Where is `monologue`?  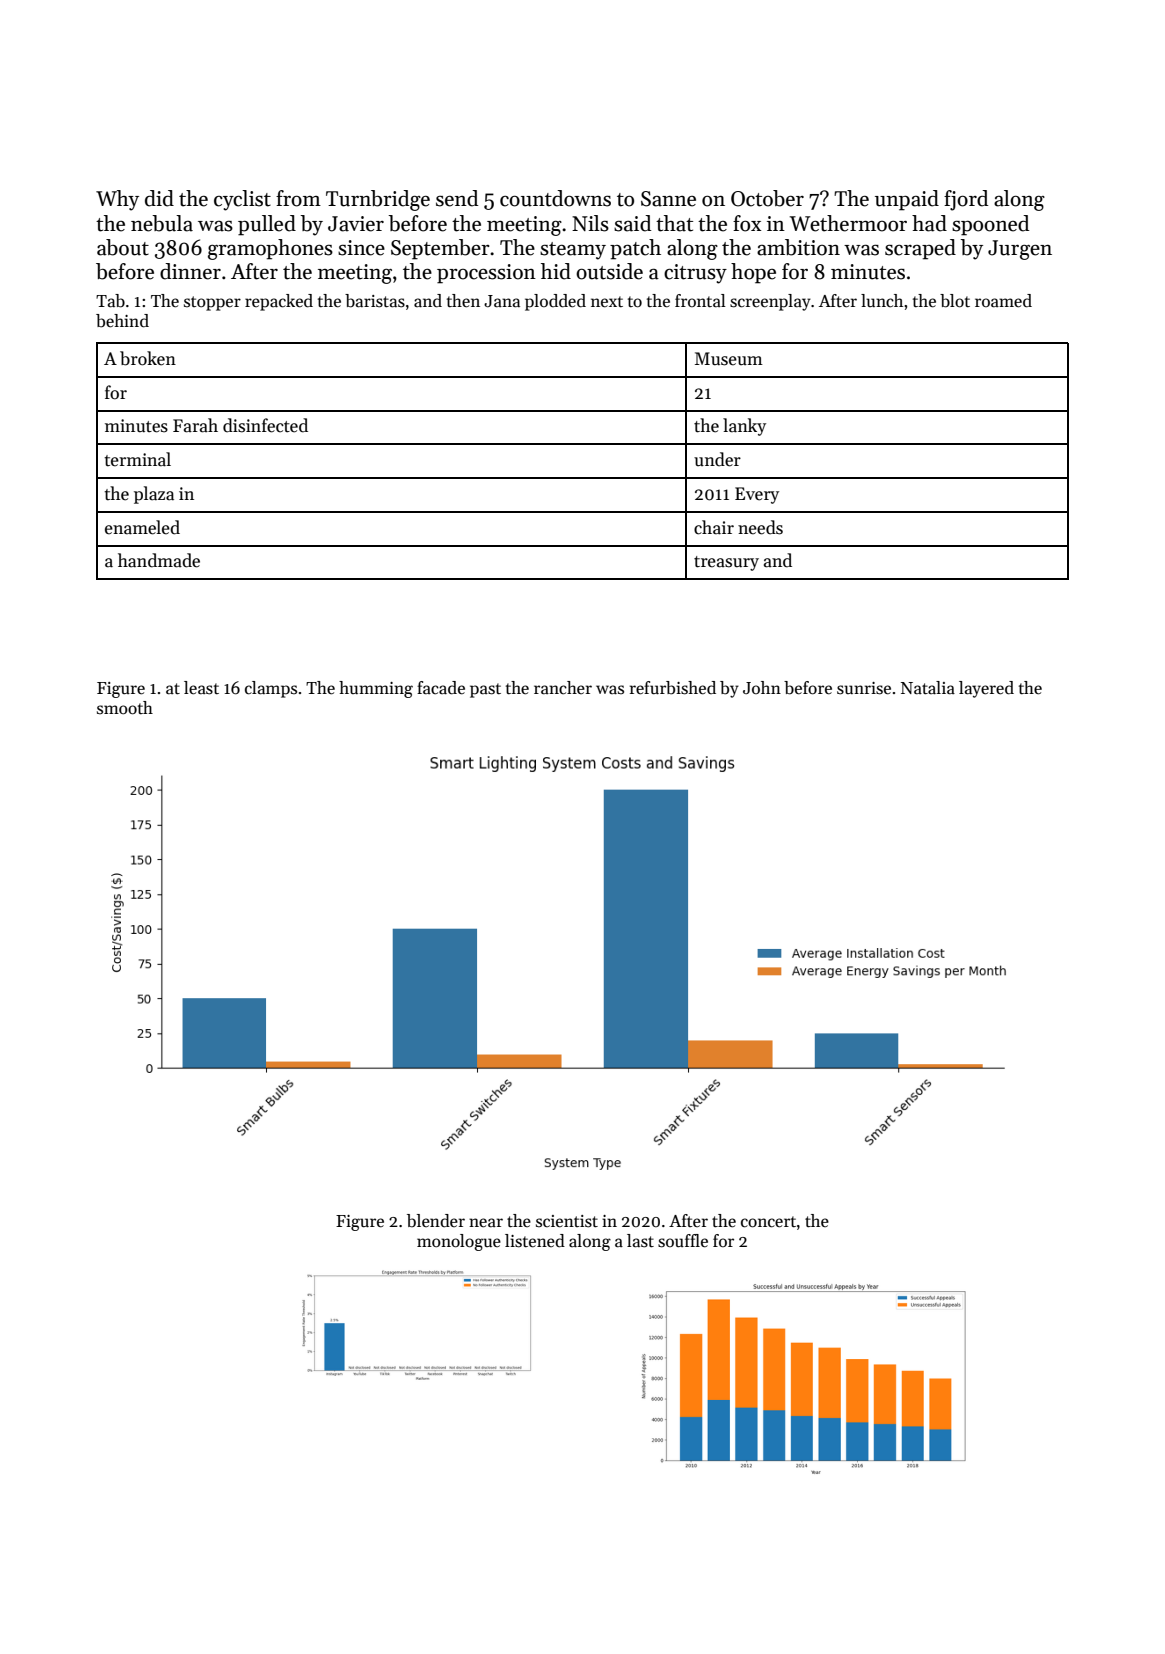
monologue is located at coordinates (459, 1242).
